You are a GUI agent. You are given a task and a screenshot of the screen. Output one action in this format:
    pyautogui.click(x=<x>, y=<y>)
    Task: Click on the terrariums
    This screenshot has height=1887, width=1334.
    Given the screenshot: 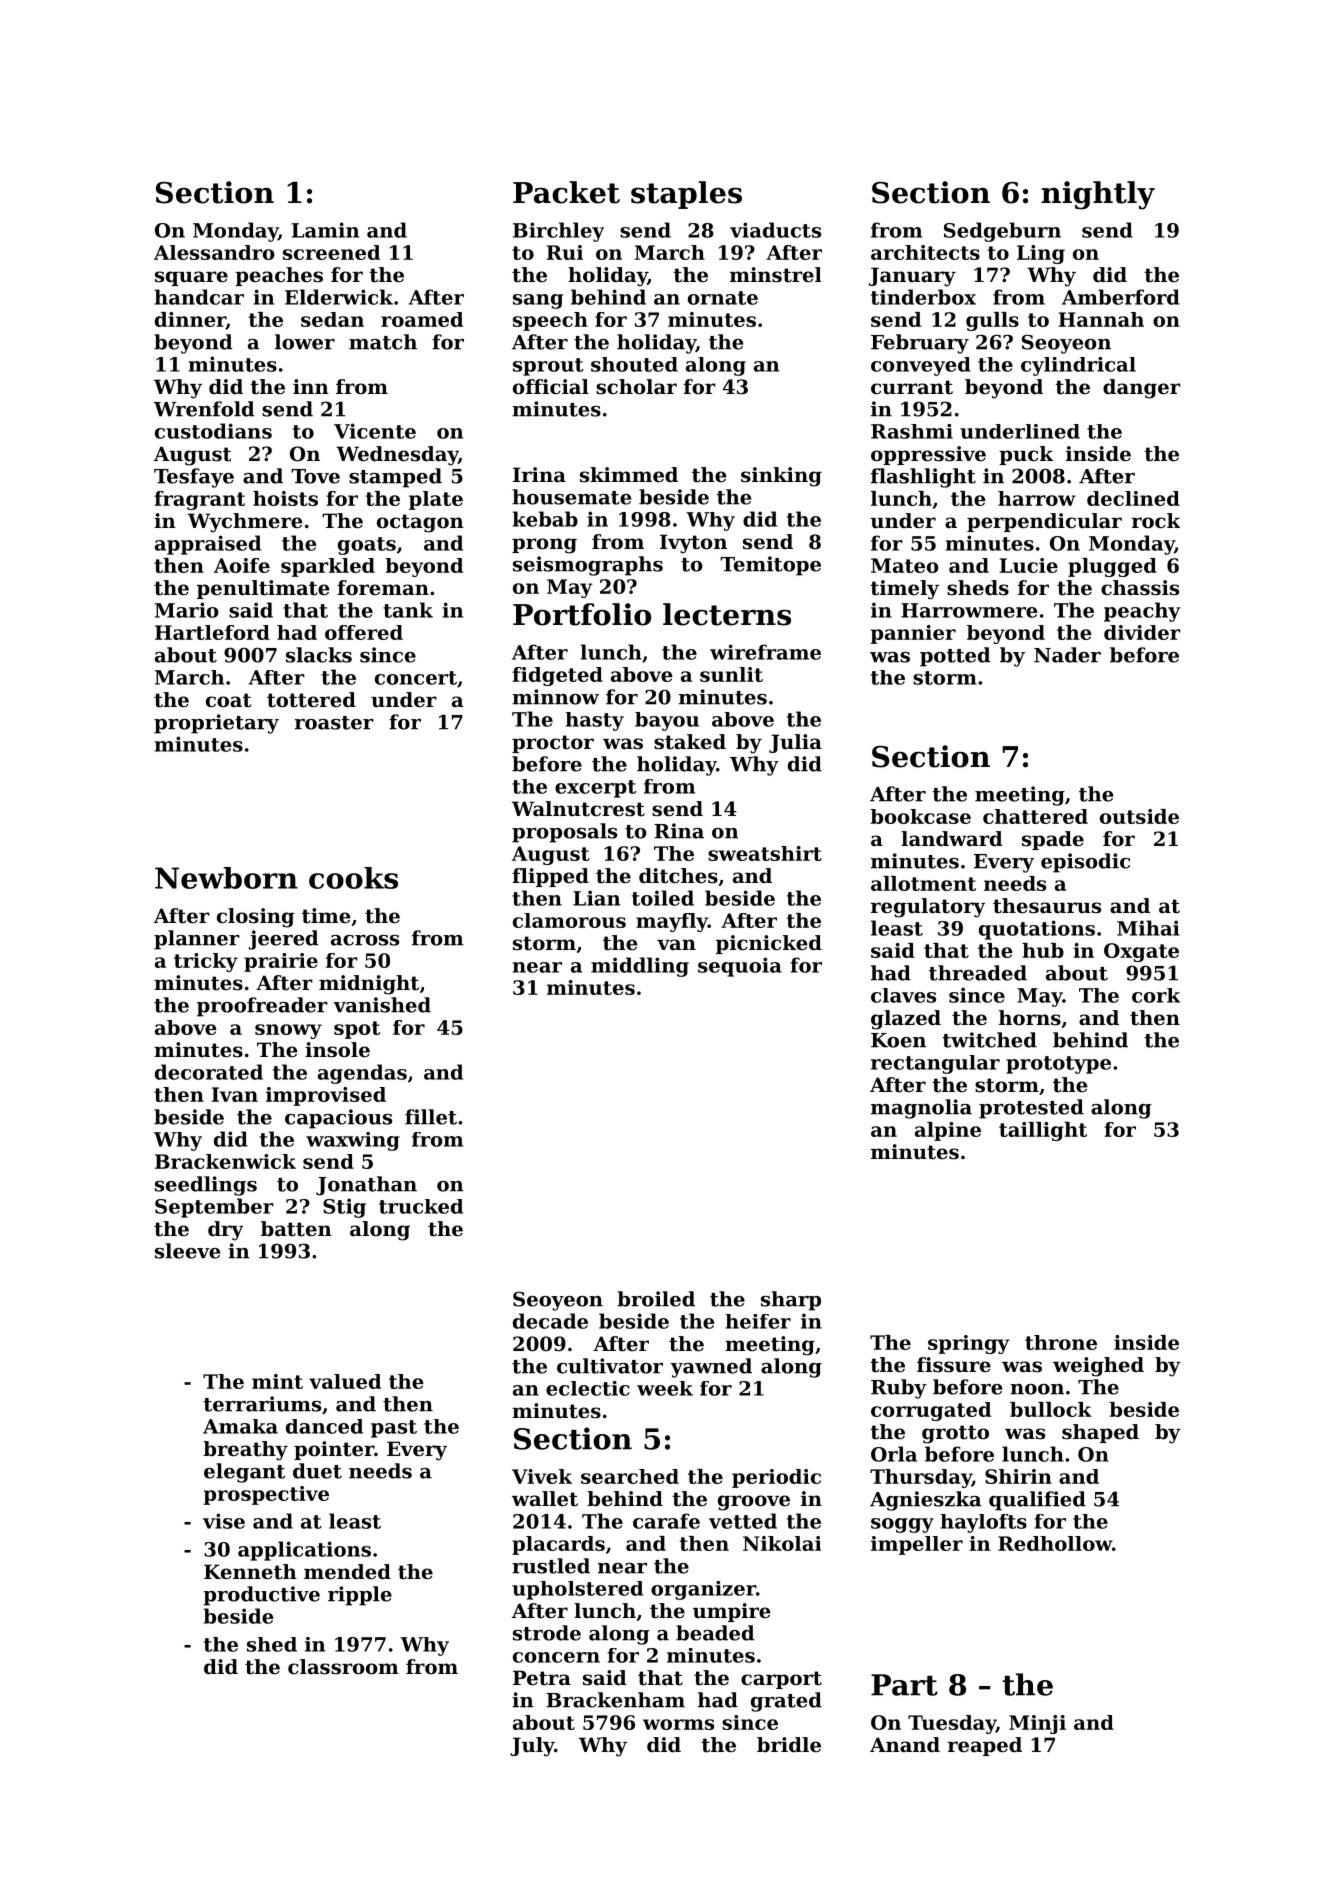 What is the action you would take?
    pyautogui.click(x=262, y=1404)
